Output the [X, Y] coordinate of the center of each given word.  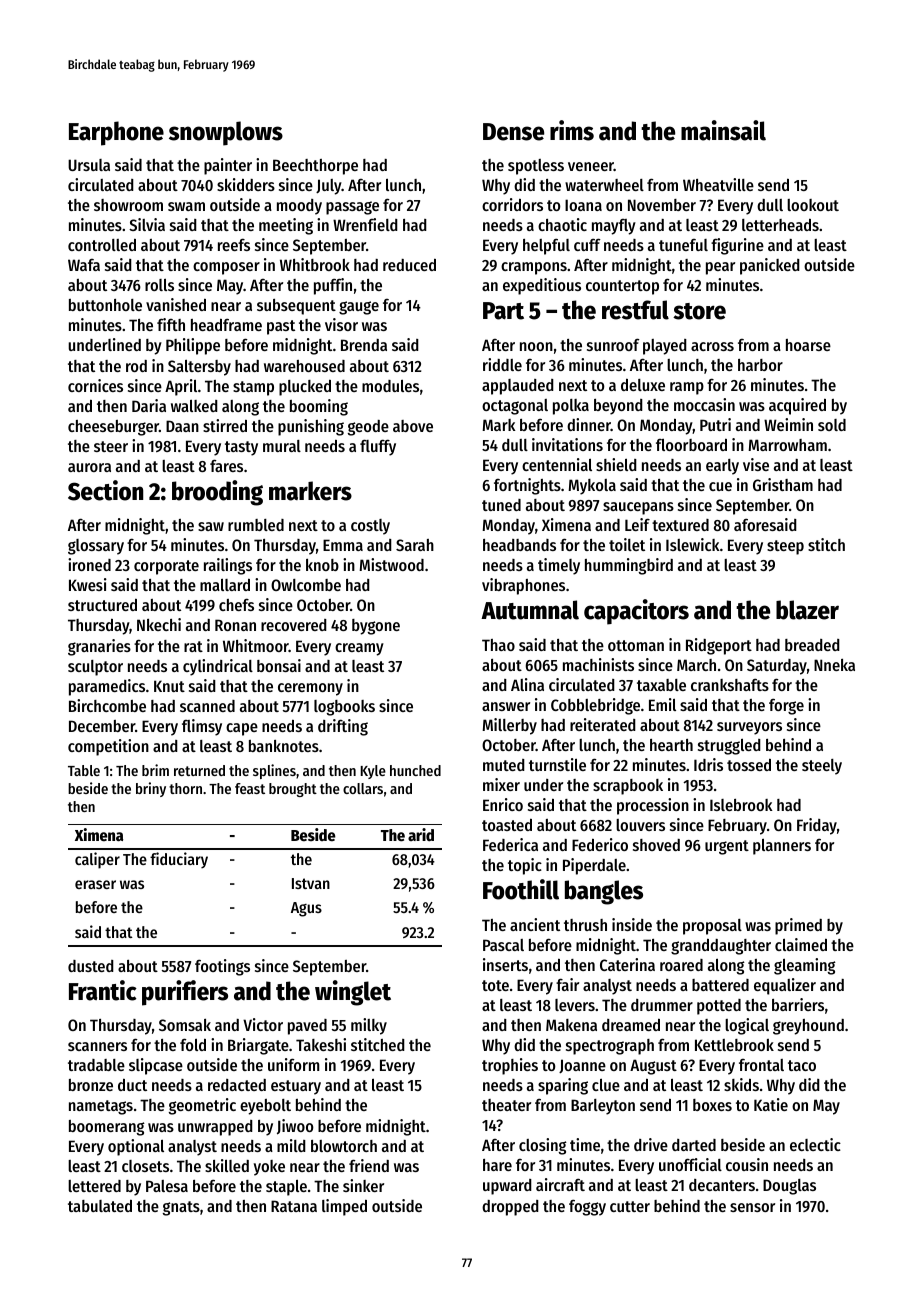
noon [536, 346]
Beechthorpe [315, 167]
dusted [91, 966]
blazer [807, 610]
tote [495, 985]
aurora [89, 467]
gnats [181, 1208]
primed [798, 926]
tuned [501, 505]
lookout [813, 205]
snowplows [226, 133]
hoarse [808, 345]
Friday [817, 826]
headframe [226, 324]
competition [108, 747]
